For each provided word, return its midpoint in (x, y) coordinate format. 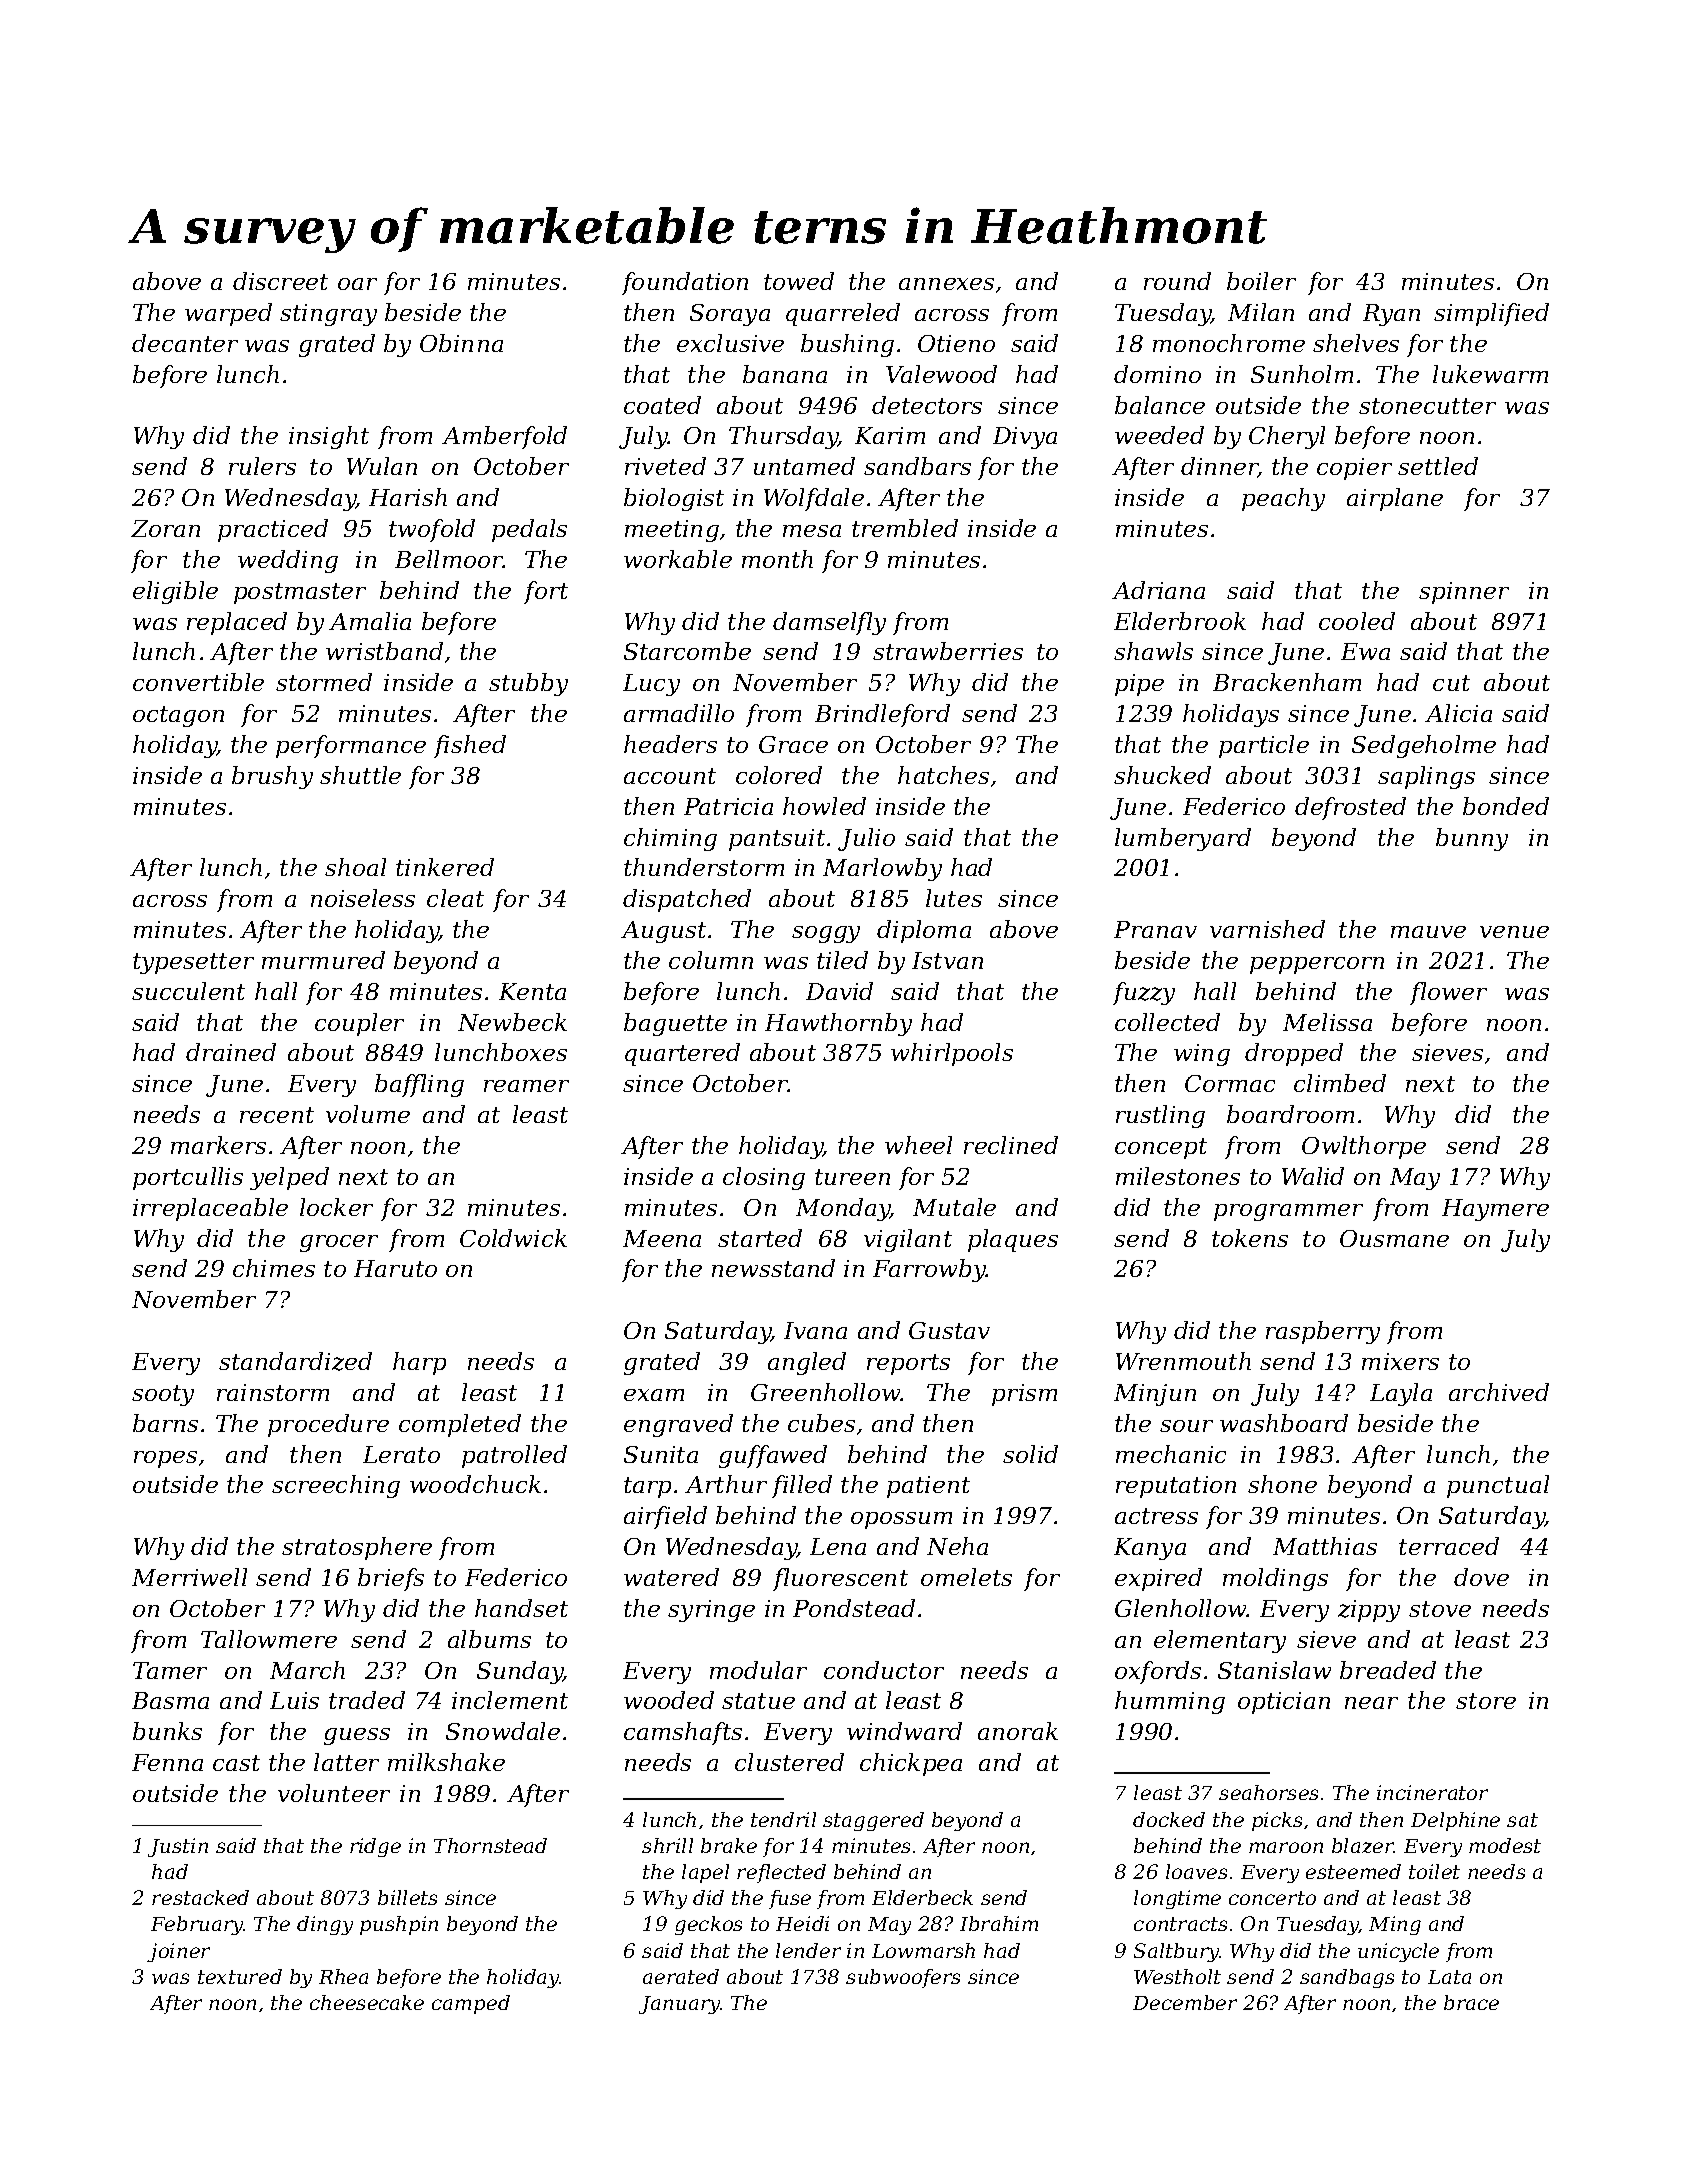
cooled (1357, 621)
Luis (294, 1700)
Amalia (370, 621)
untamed (804, 466)
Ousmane (1394, 1238)
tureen (852, 1177)
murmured (323, 960)
